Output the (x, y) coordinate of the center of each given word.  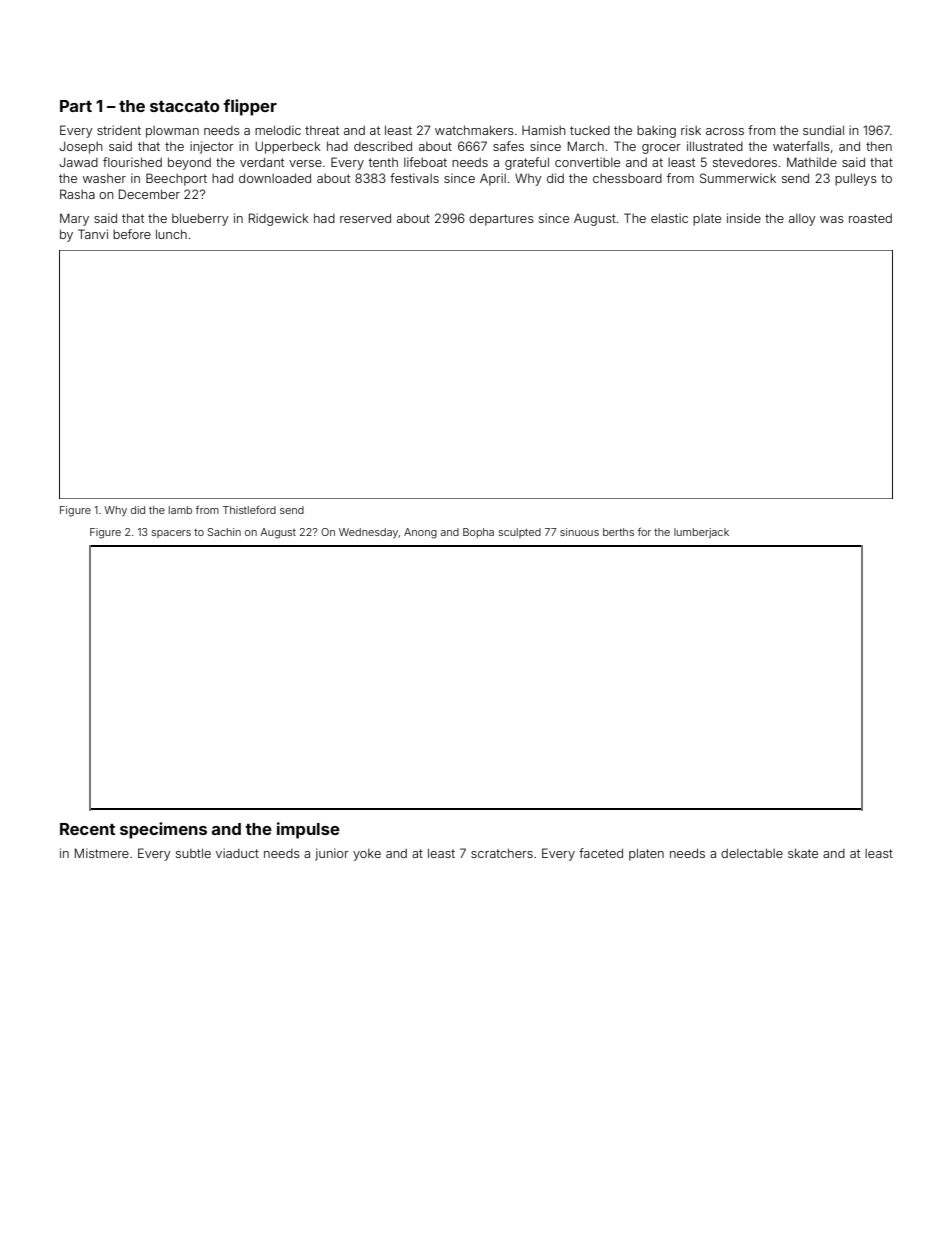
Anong (420, 533)
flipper (250, 107)
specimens (163, 830)
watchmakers (474, 130)
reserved (365, 218)
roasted (870, 218)
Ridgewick (279, 219)
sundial (823, 130)
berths (618, 532)
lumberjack (701, 533)
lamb (180, 510)
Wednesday (368, 533)
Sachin (224, 532)
